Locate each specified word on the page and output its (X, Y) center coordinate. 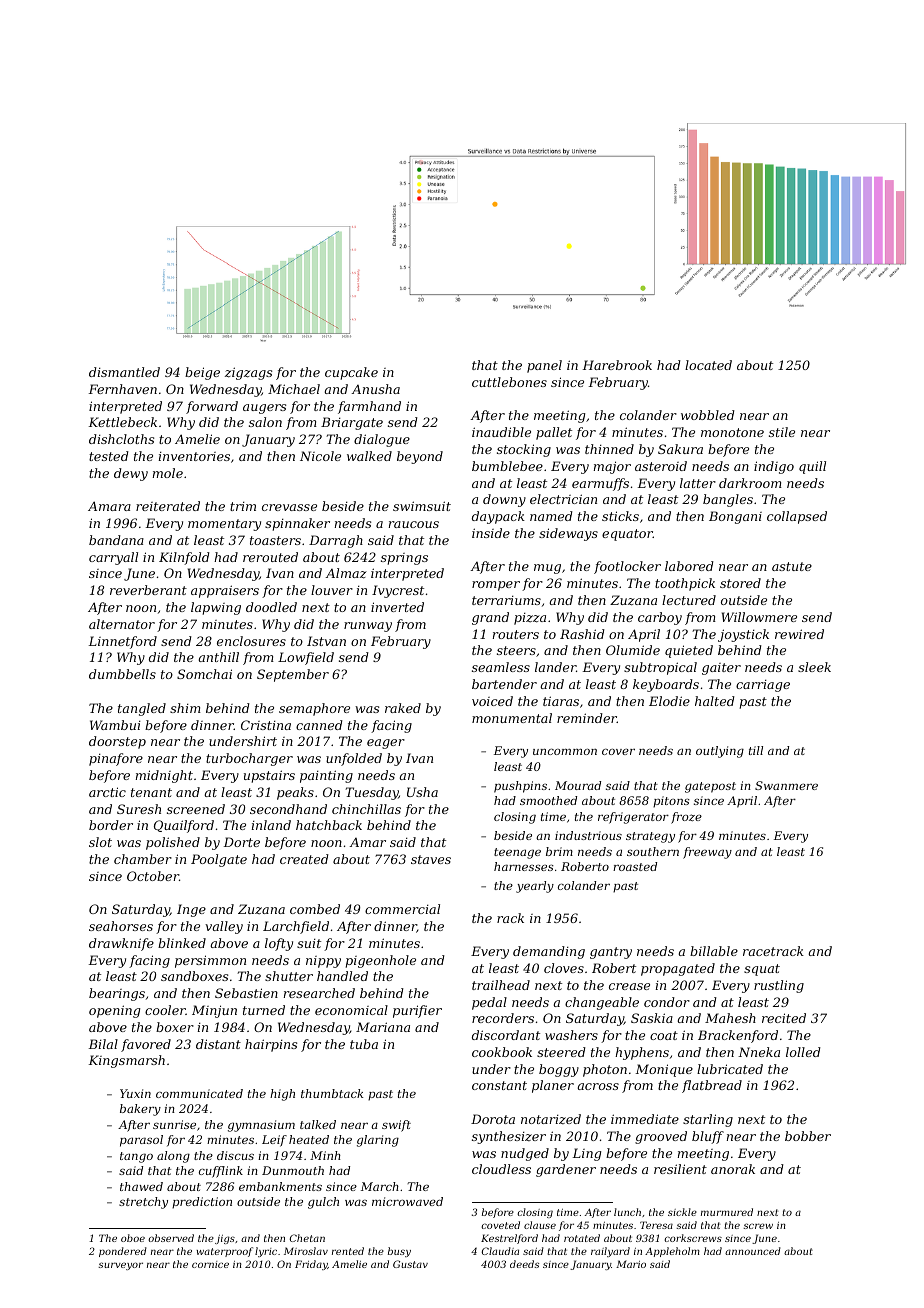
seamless (501, 667)
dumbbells (122, 674)
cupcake (351, 373)
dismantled (124, 372)
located (708, 365)
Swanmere (786, 785)
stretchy (143, 1203)
